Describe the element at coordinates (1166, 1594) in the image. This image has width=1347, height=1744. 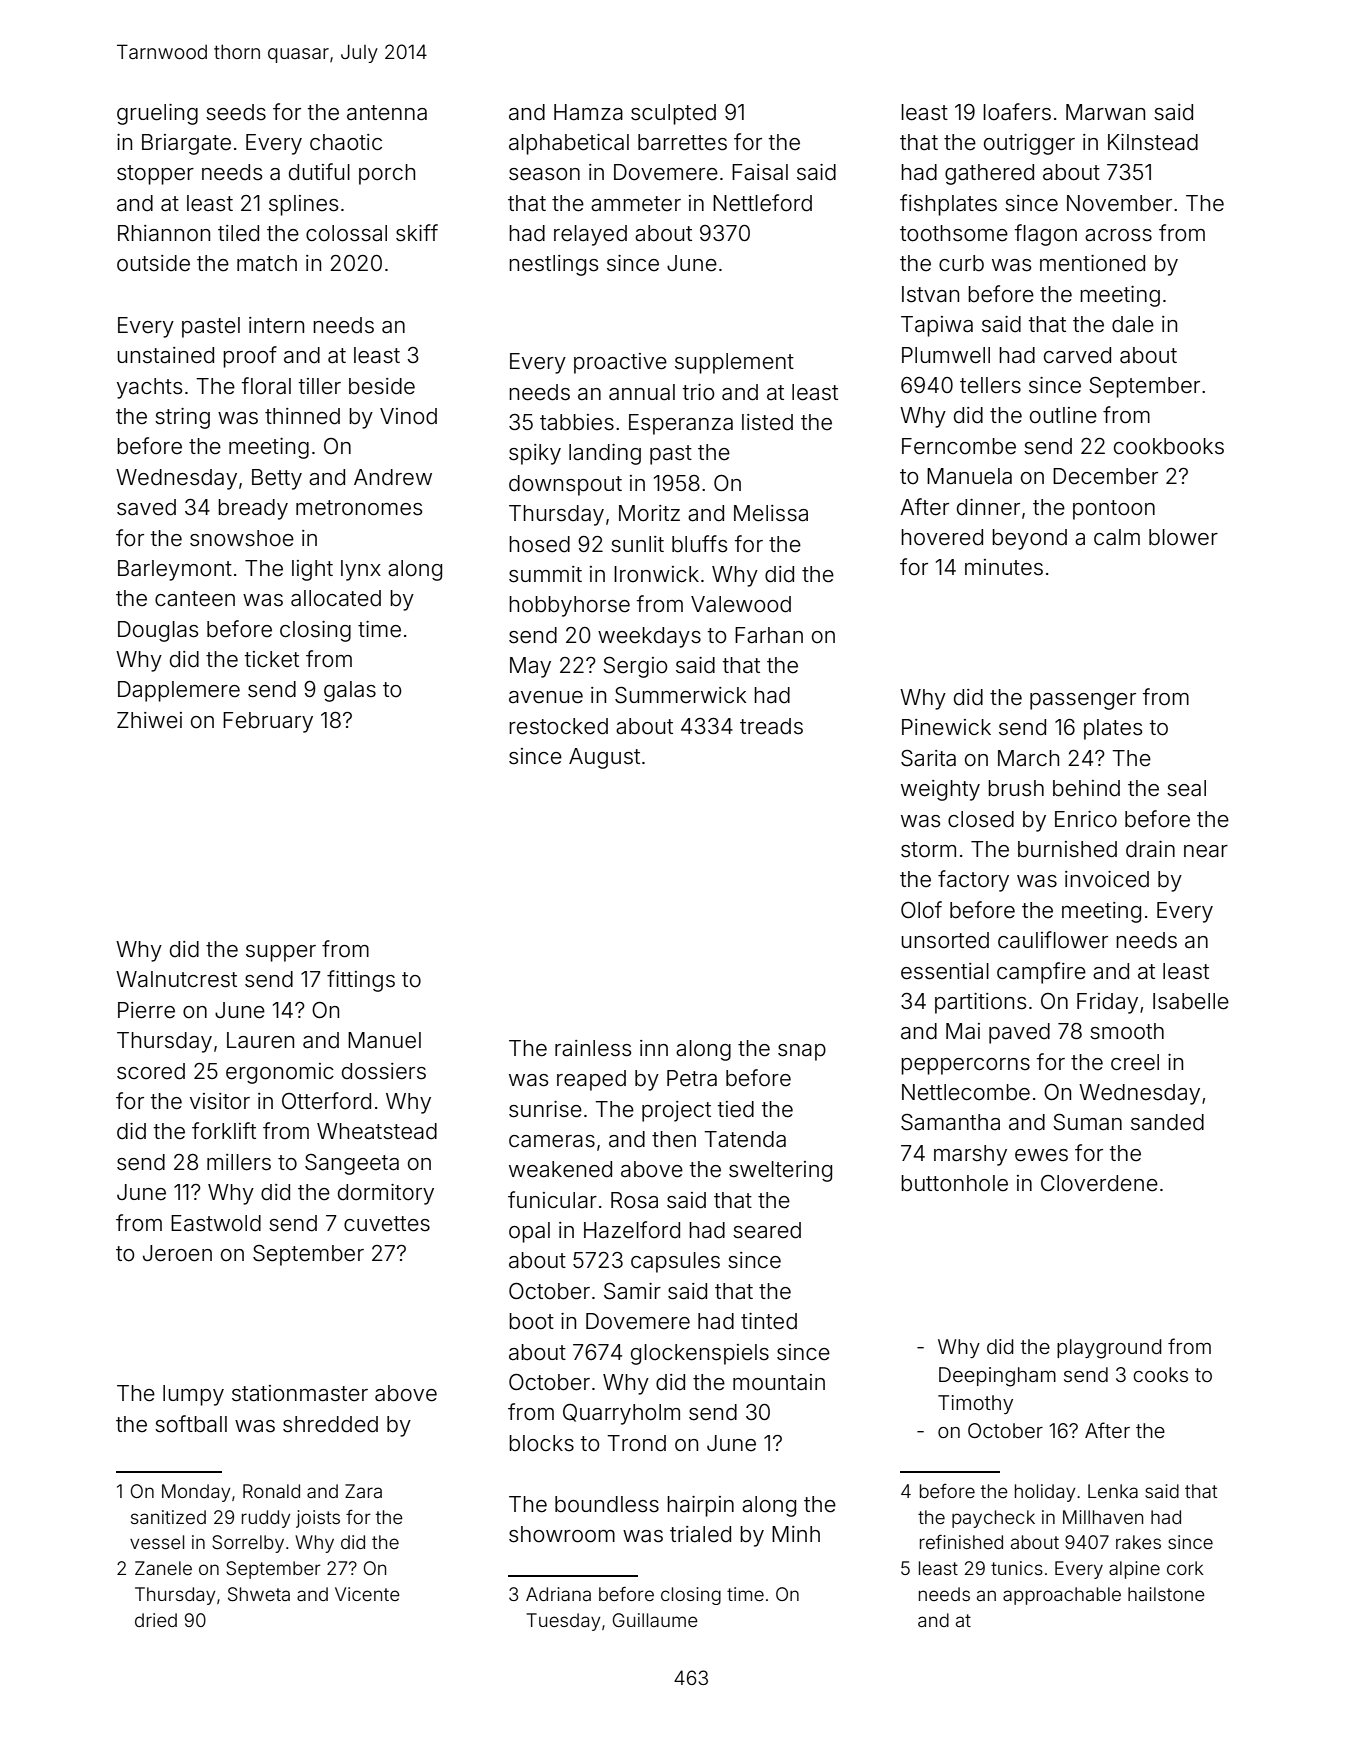
I see `hailstone` at that location.
